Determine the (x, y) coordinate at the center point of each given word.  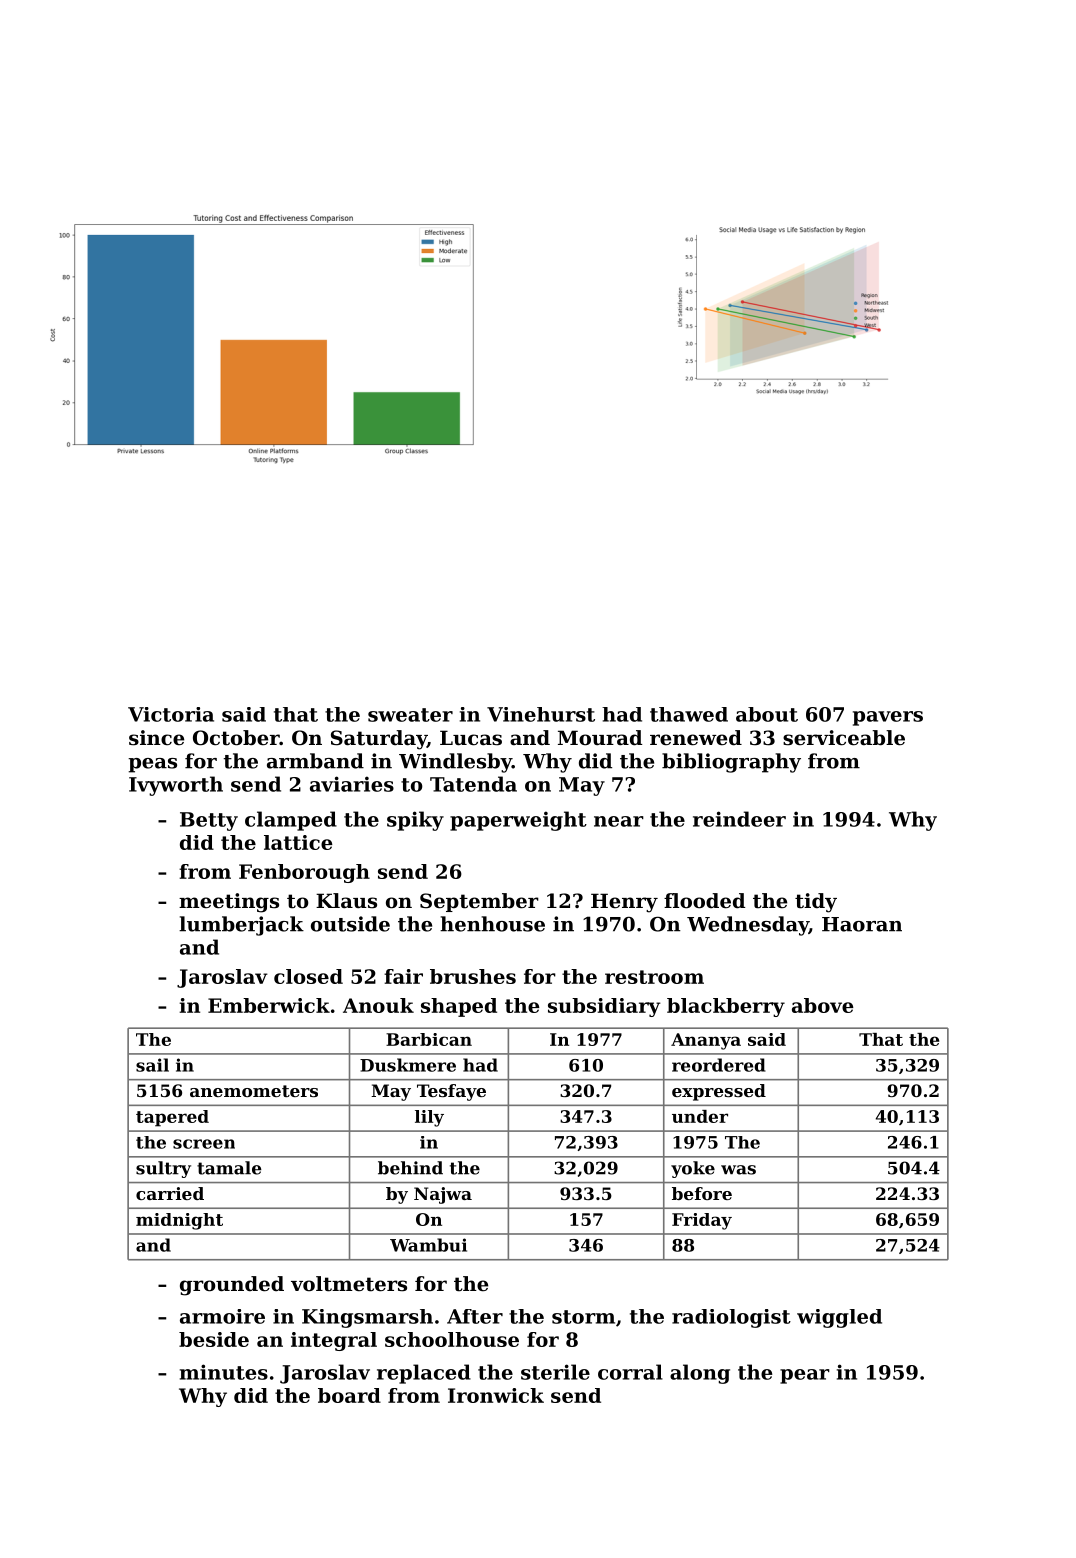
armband (315, 761)
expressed (719, 1092)
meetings (229, 903)
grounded (232, 1286)
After (475, 1316)
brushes (473, 976)
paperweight (518, 821)
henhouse (492, 924)
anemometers (254, 1091)
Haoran (862, 924)
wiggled (839, 1318)
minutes (224, 1372)
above (823, 1005)
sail (152, 1065)
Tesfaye (451, 1092)
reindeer (739, 819)
